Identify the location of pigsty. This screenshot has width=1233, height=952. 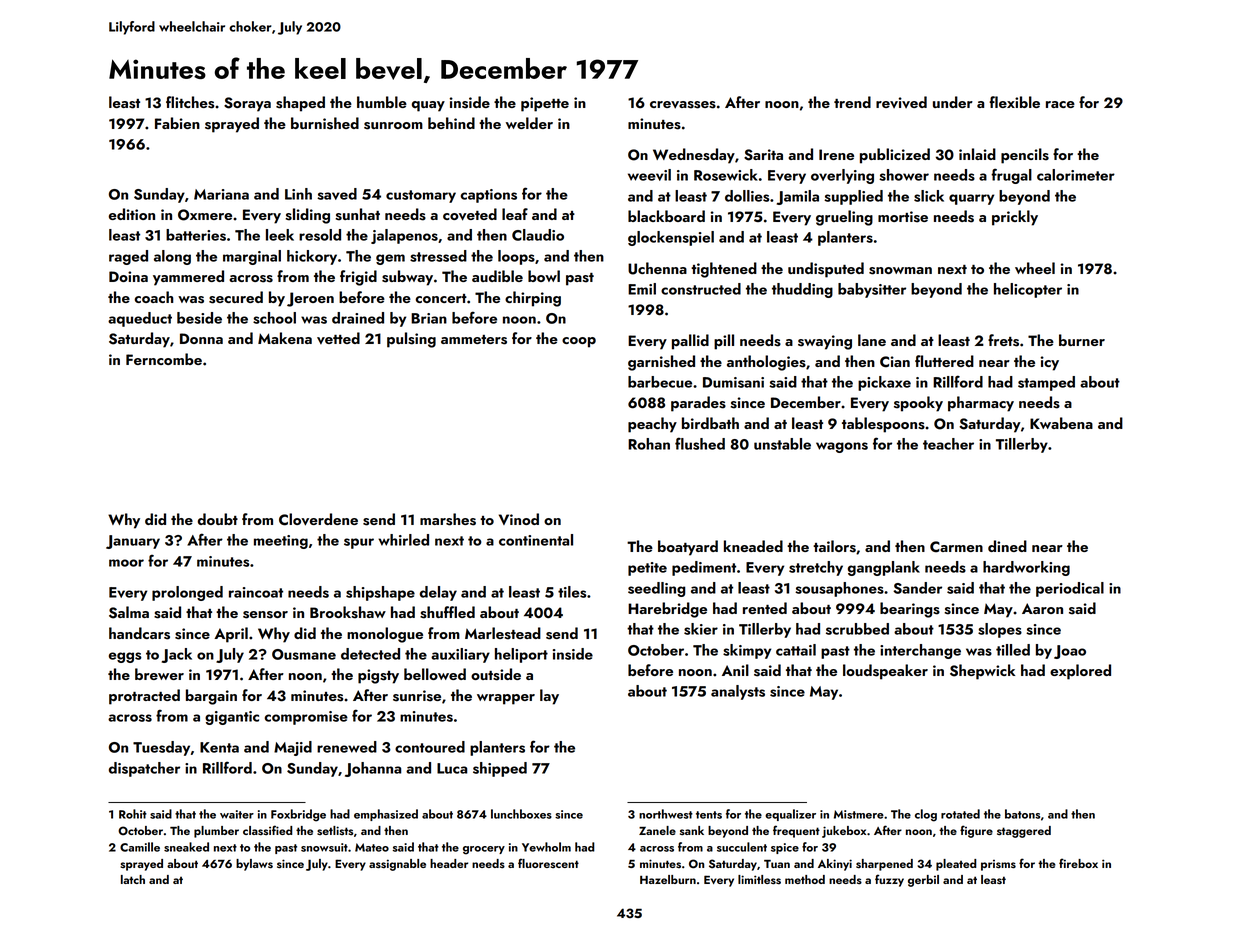
(378, 676).
